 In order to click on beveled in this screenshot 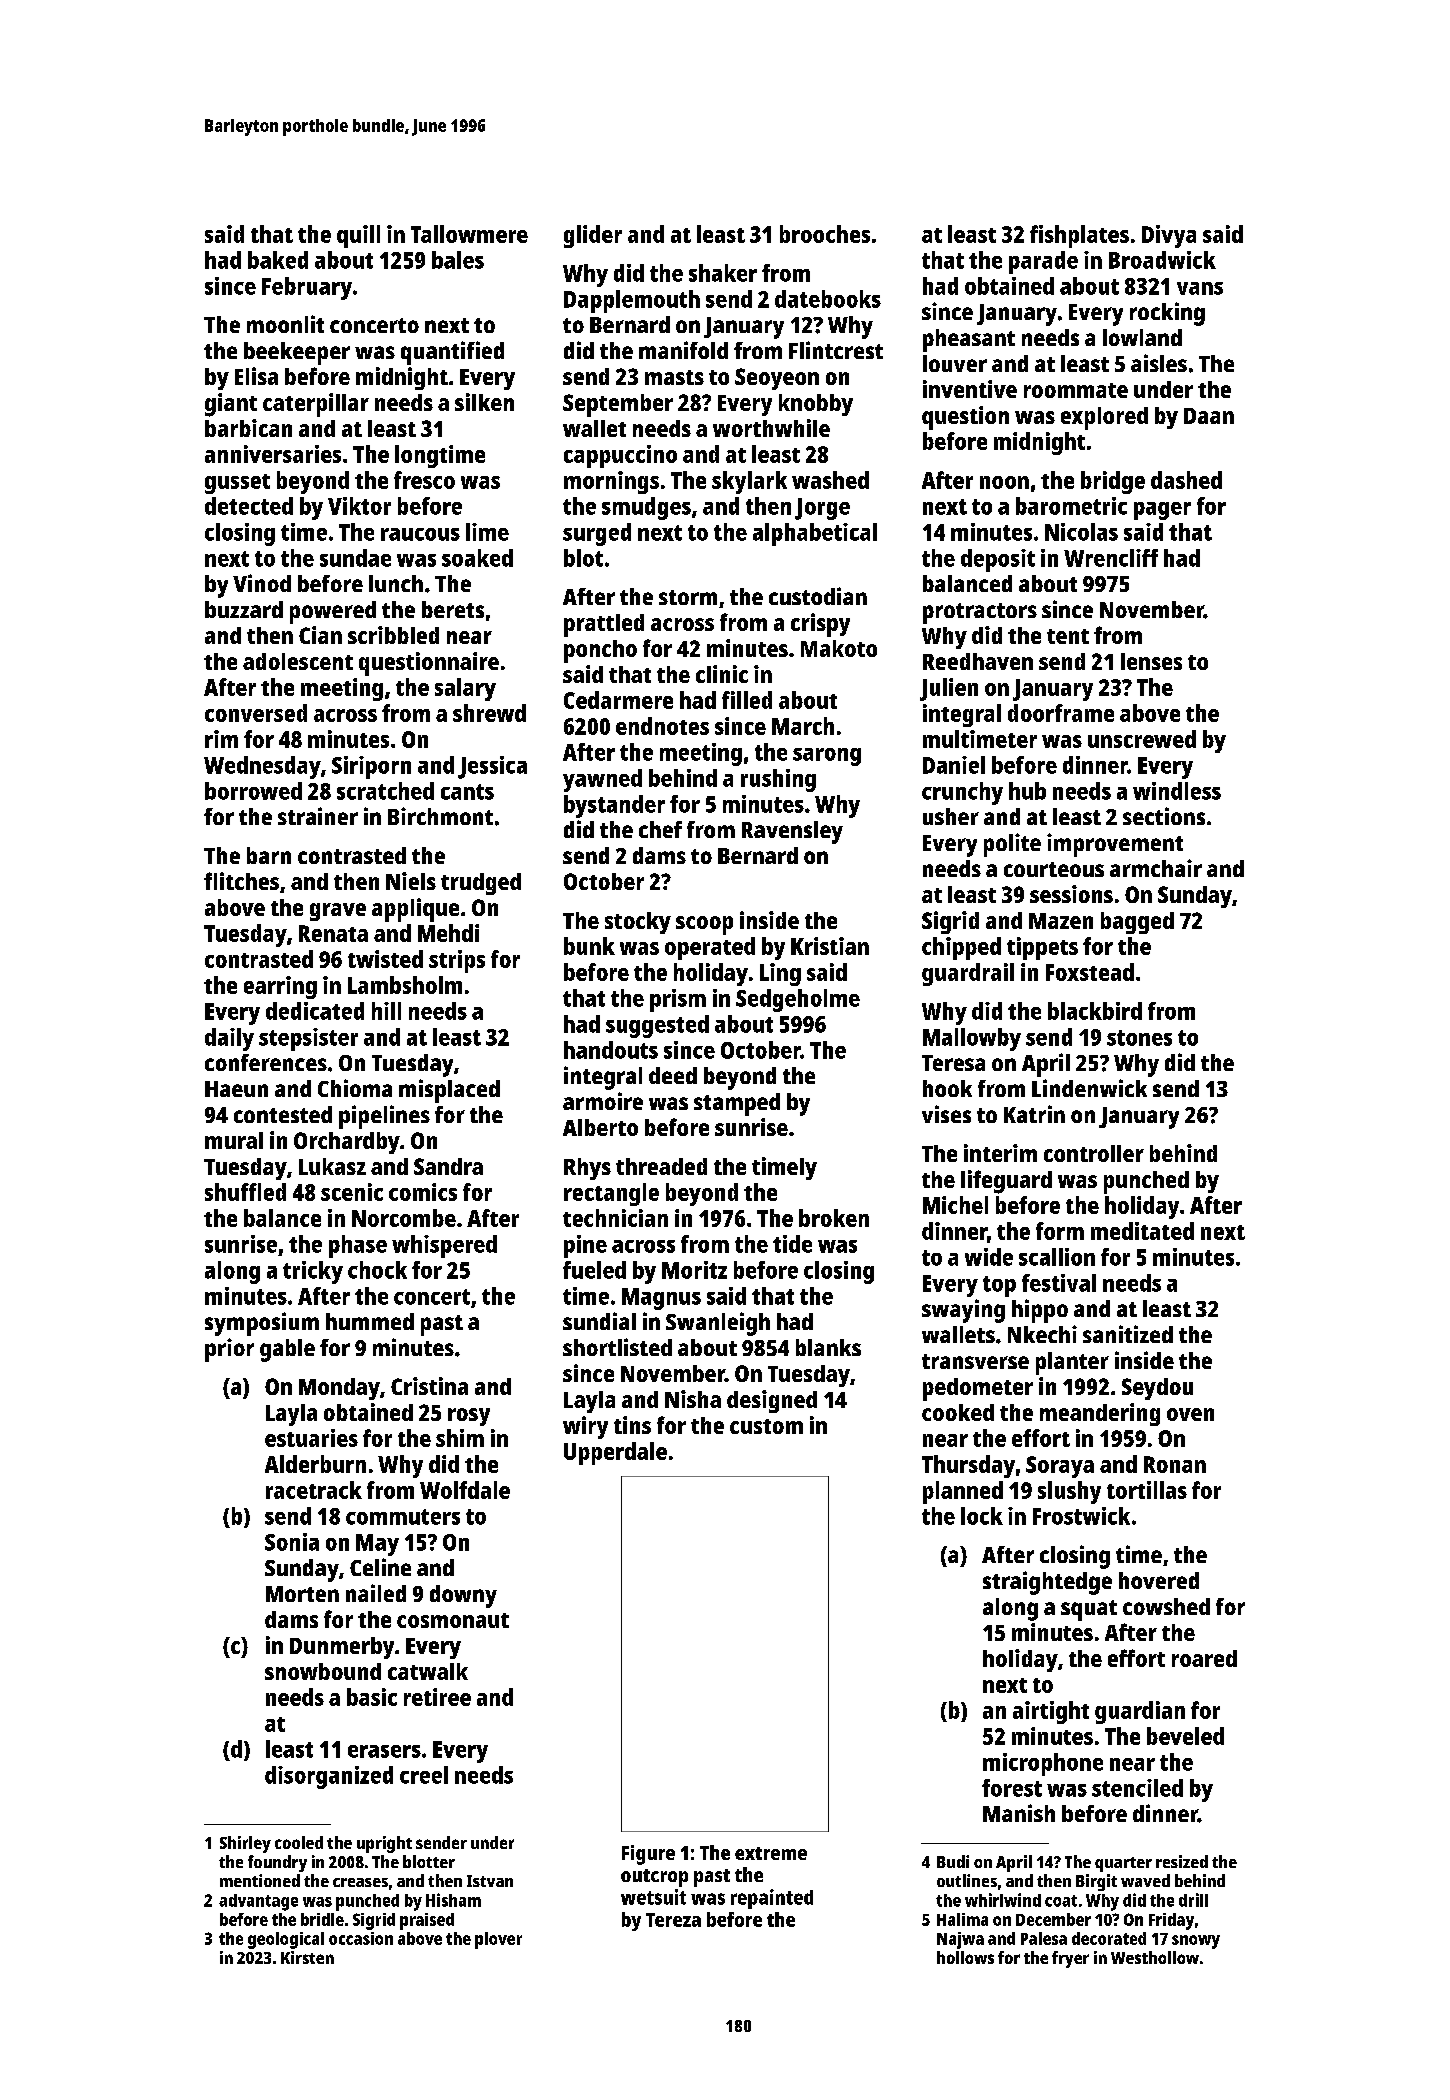, I will do `click(1185, 1736)`.
